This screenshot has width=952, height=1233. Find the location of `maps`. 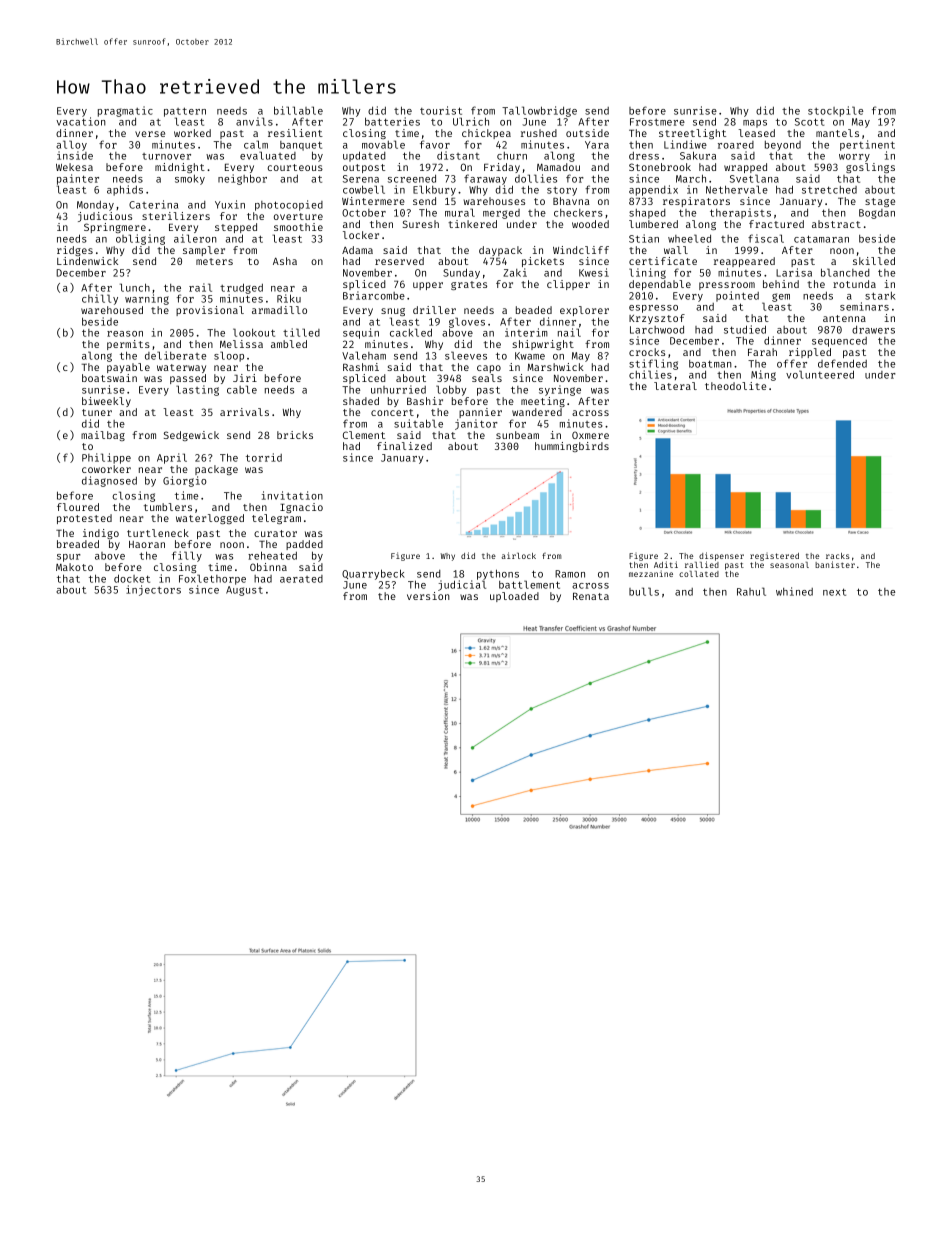

maps is located at coordinates (755, 124).
